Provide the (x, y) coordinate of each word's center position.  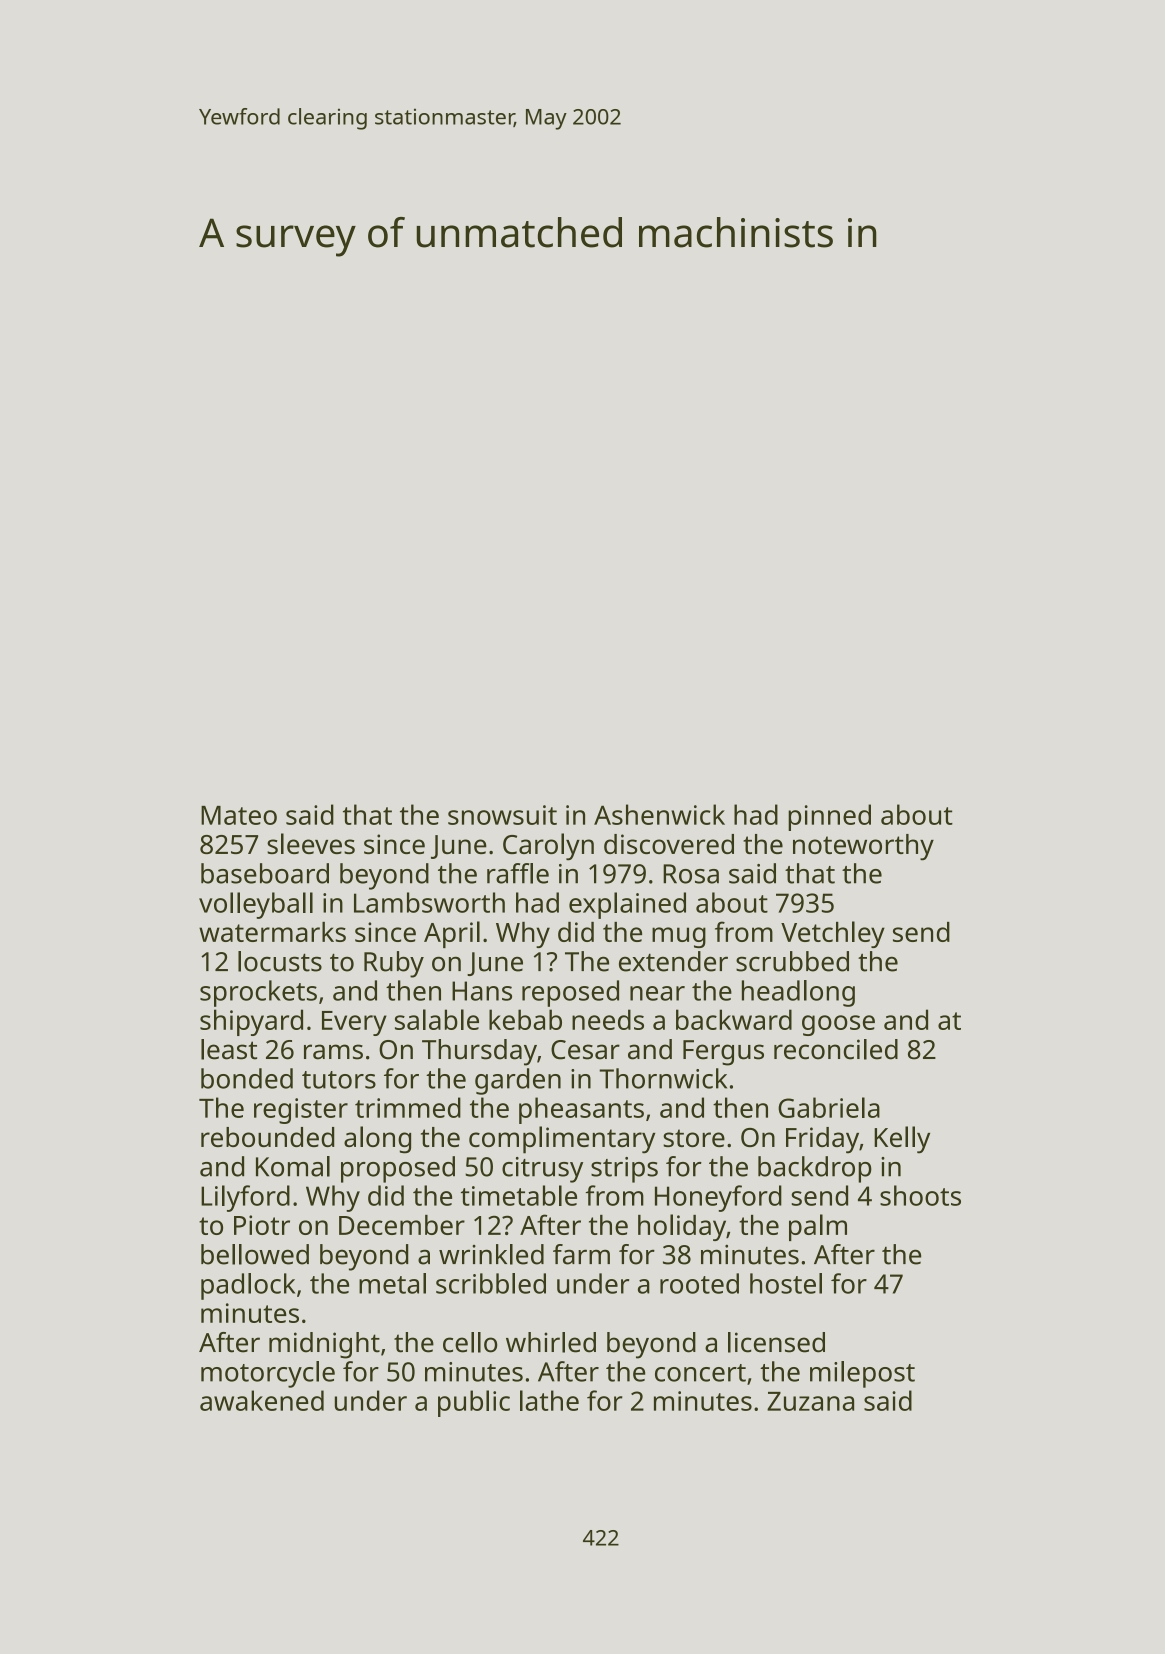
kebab (525, 1019)
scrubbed (792, 961)
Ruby (394, 964)
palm (818, 1227)
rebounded (267, 1137)
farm (581, 1254)
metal (392, 1283)
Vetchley (833, 934)
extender (673, 961)
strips (624, 1170)
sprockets (258, 993)
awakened (262, 1400)
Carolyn (548, 847)
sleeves (311, 843)
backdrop (815, 1169)
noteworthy (863, 847)
